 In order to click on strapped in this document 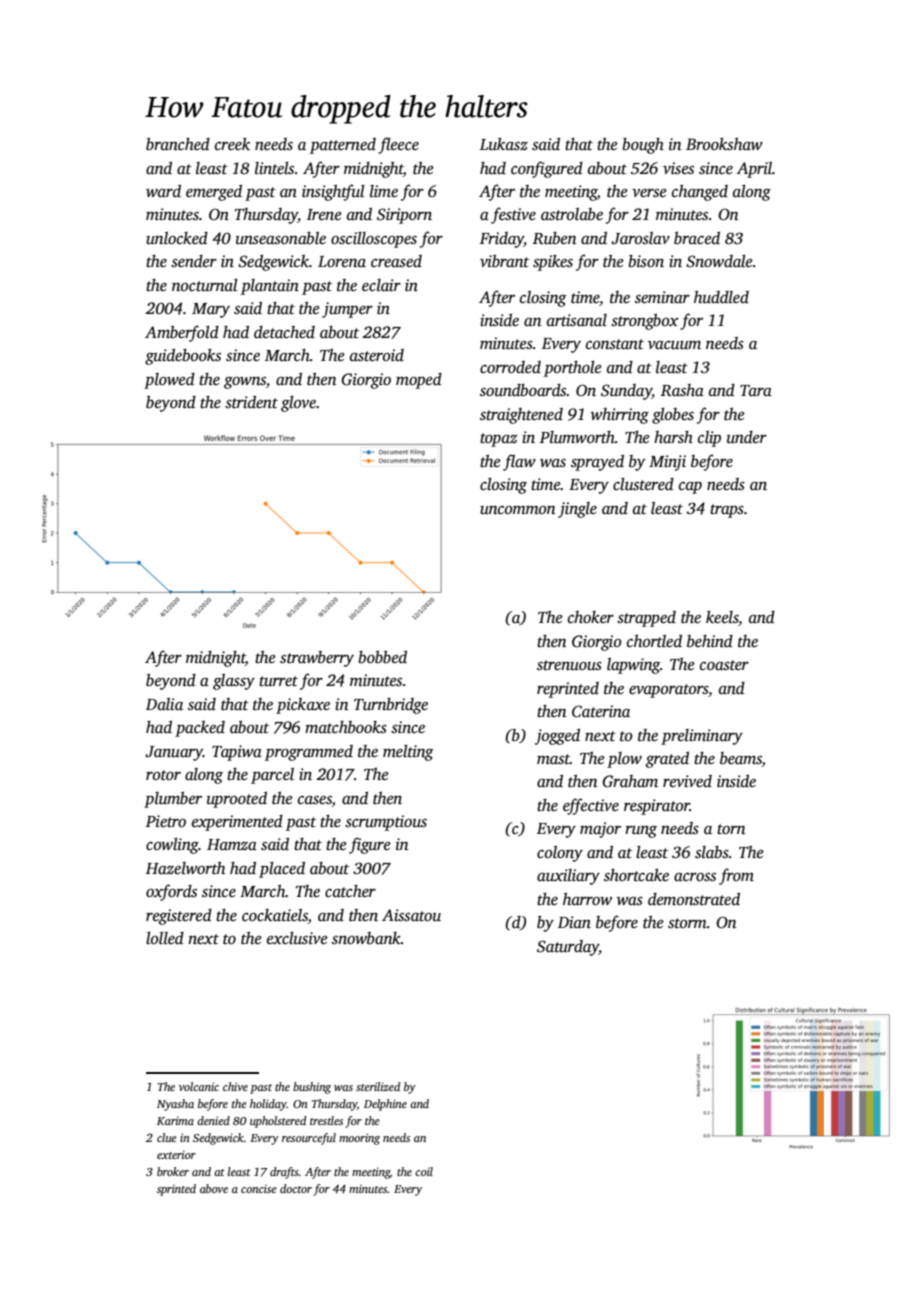, I will do `click(646, 619)`.
